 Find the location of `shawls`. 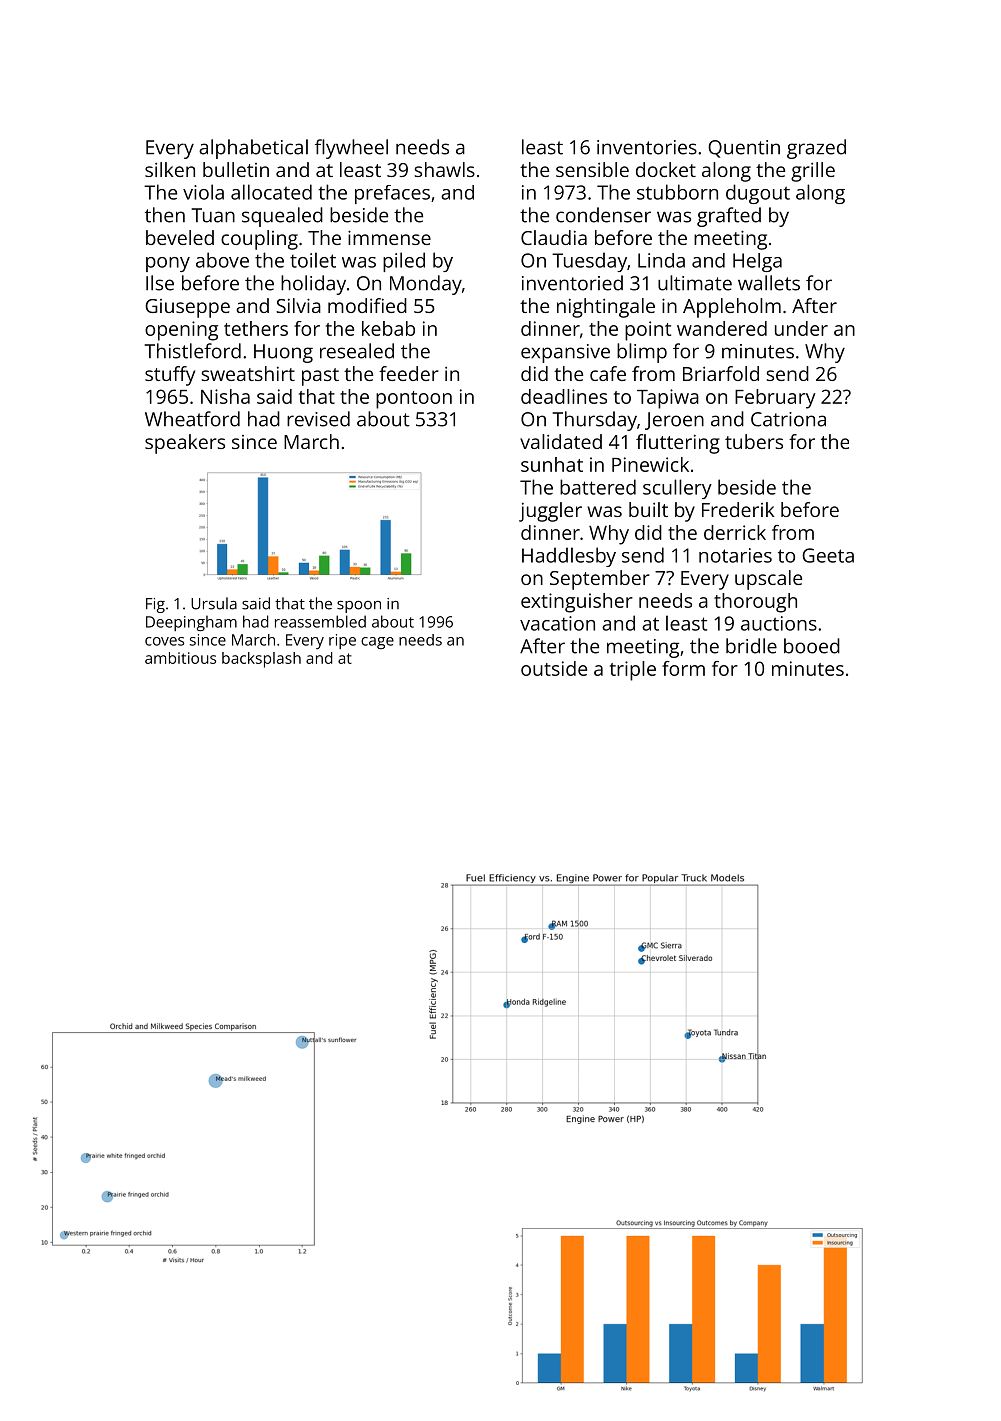

shawls is located at coordinates (445, 169).
